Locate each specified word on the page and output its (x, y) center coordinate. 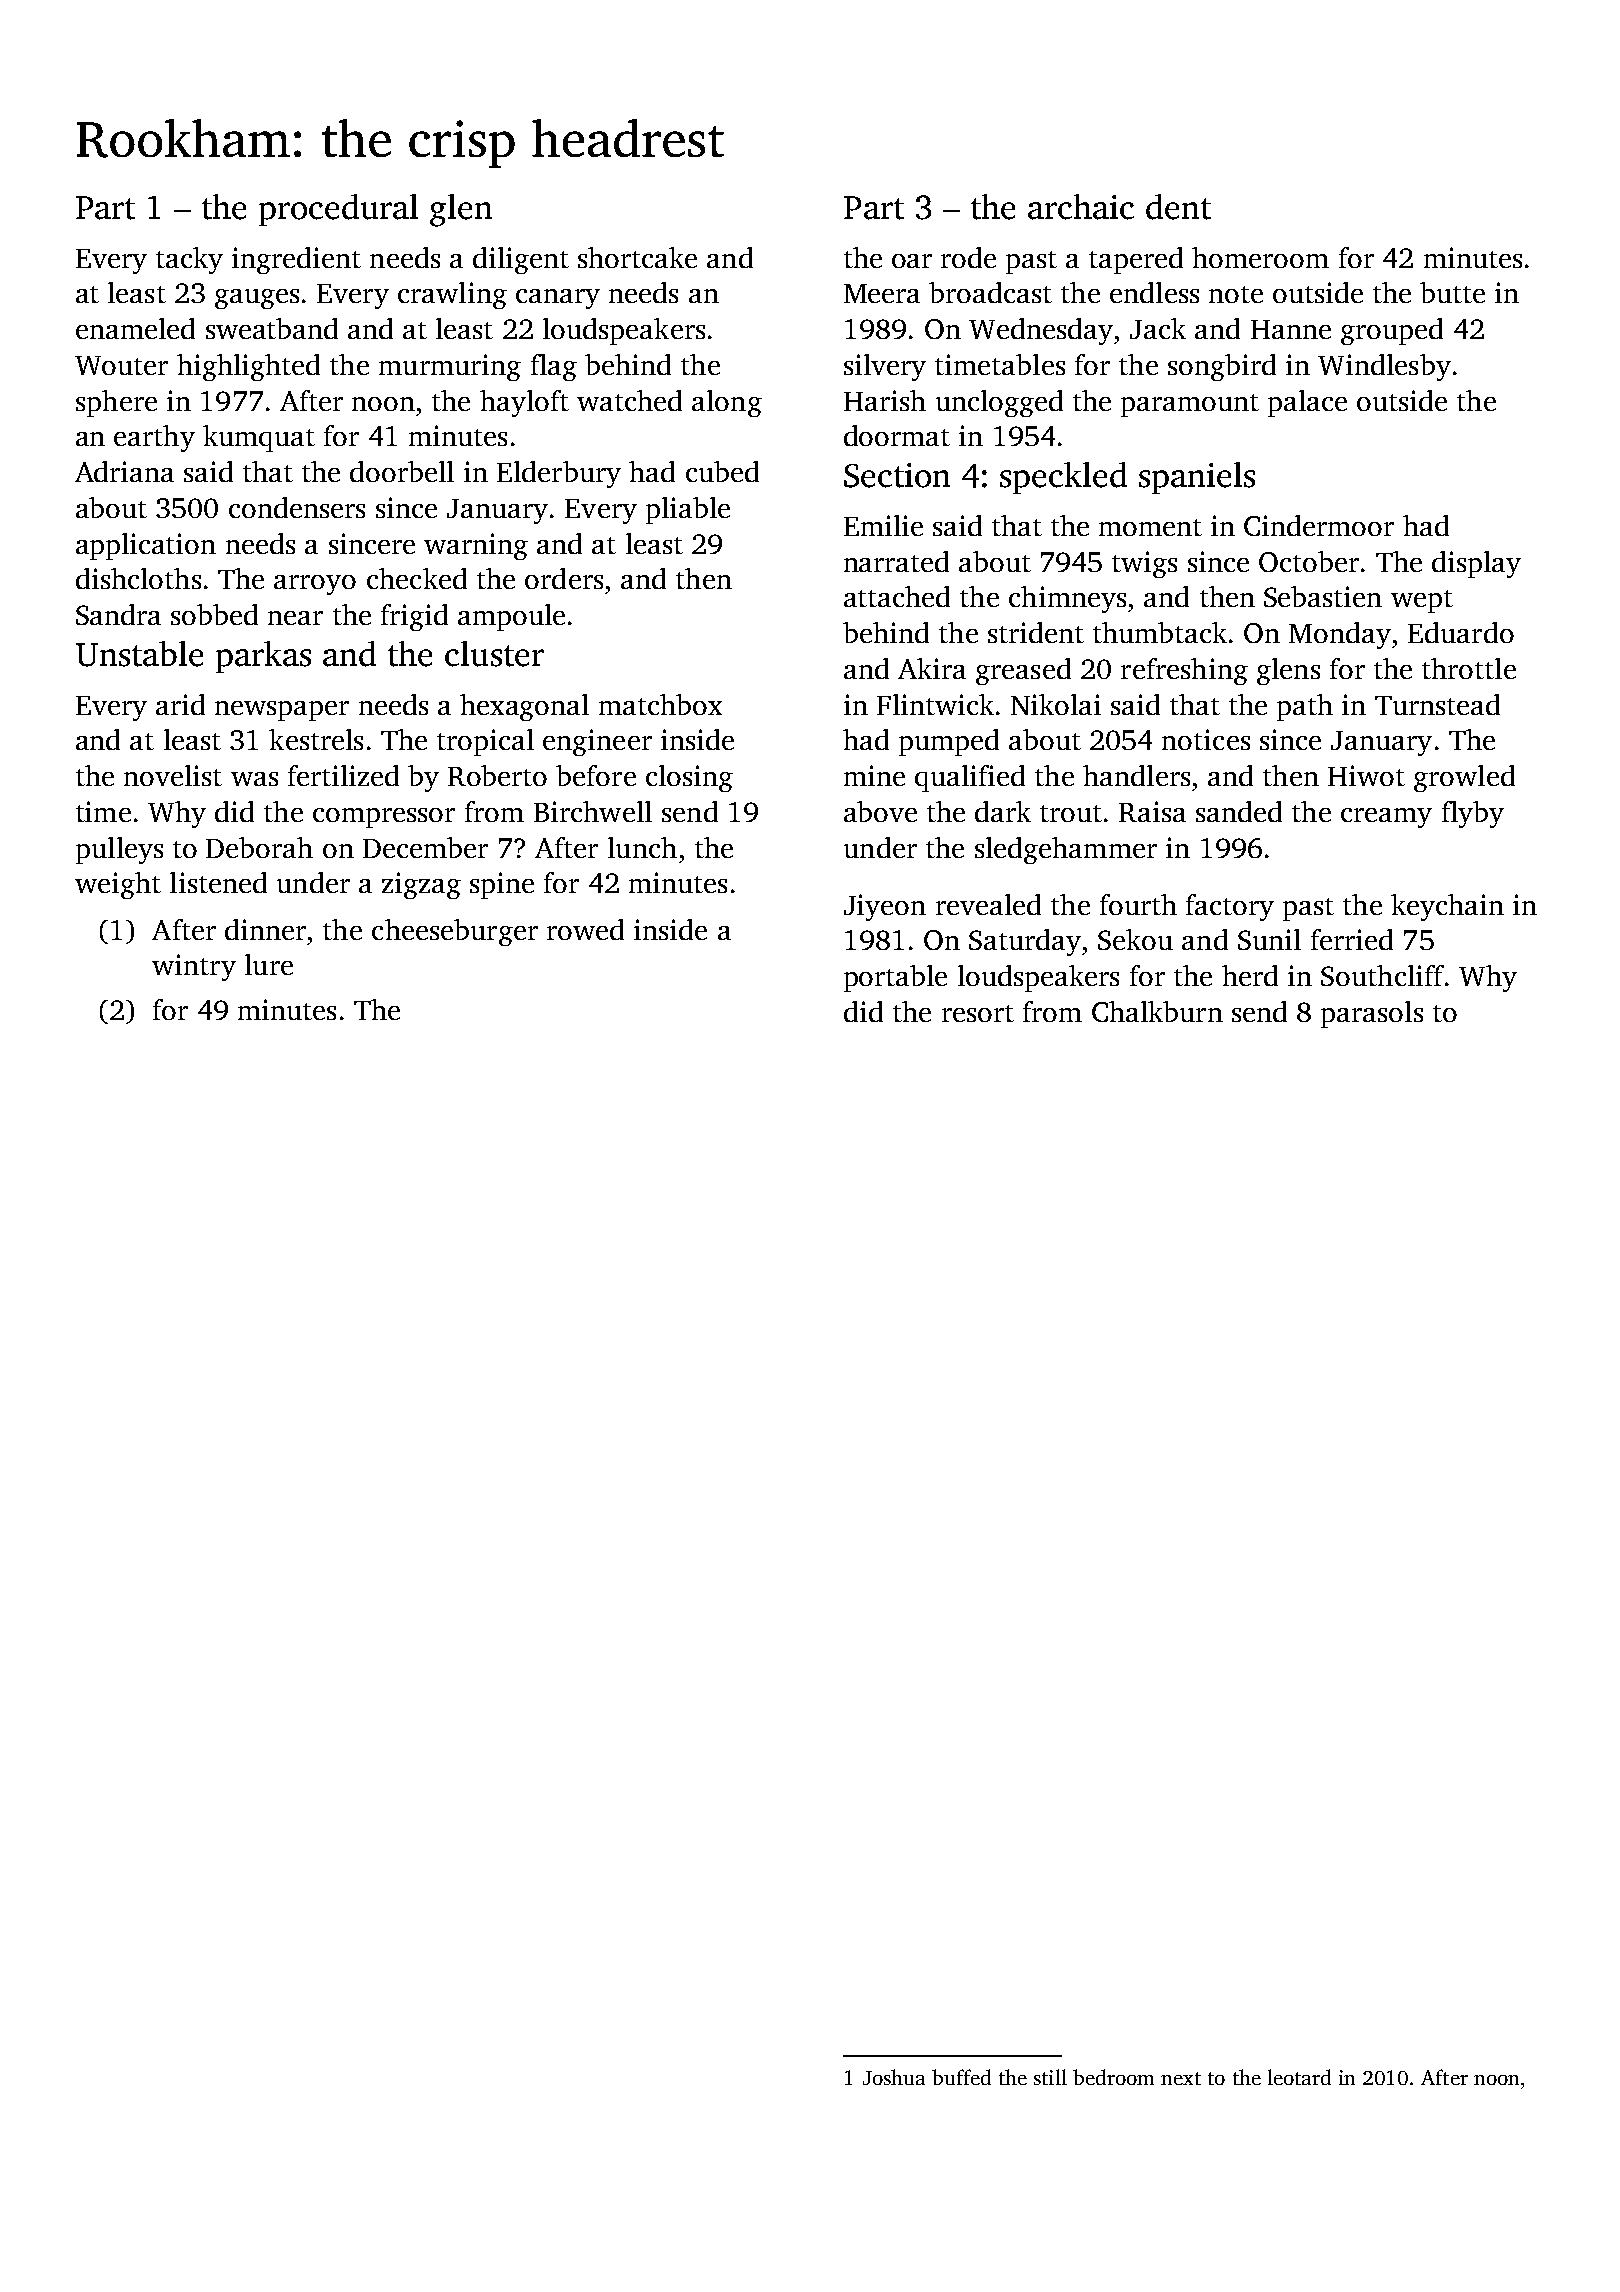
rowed (585, 929)
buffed (961, 2077)
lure (269, 964)
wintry (194, 967)
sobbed (214, 614)
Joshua (894, 2077)
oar (912, 261)
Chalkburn (1157, 1011)
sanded (1239, 811)
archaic (1081, 207)
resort (978, 1013)
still (1050, 2077)
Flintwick (935, 704)
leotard (1299, 2077)
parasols (1372, 1014)
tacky (189, 260)
